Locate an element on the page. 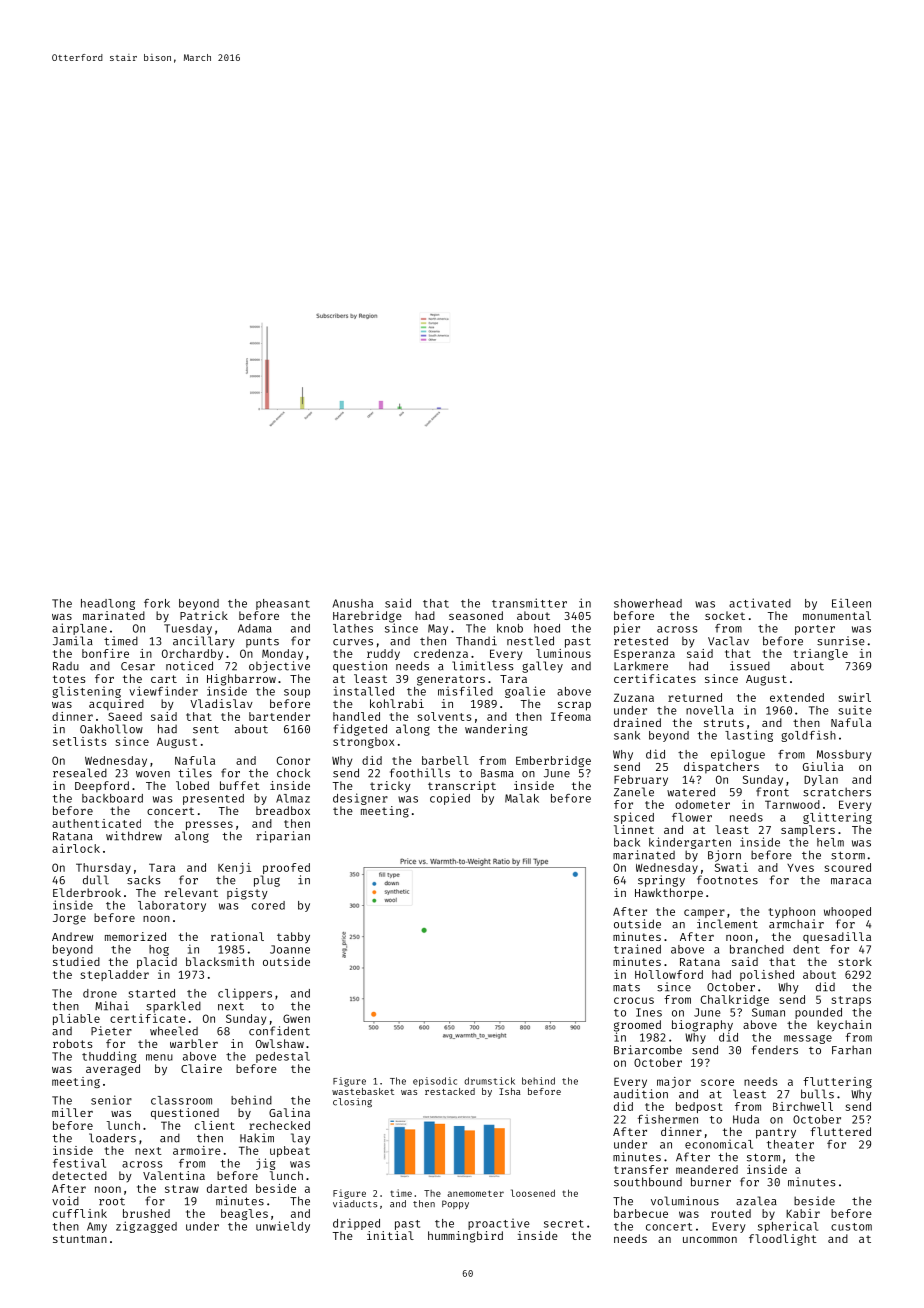 This image has height=1308, width=924. mats is located at coordinates (626, 988).
